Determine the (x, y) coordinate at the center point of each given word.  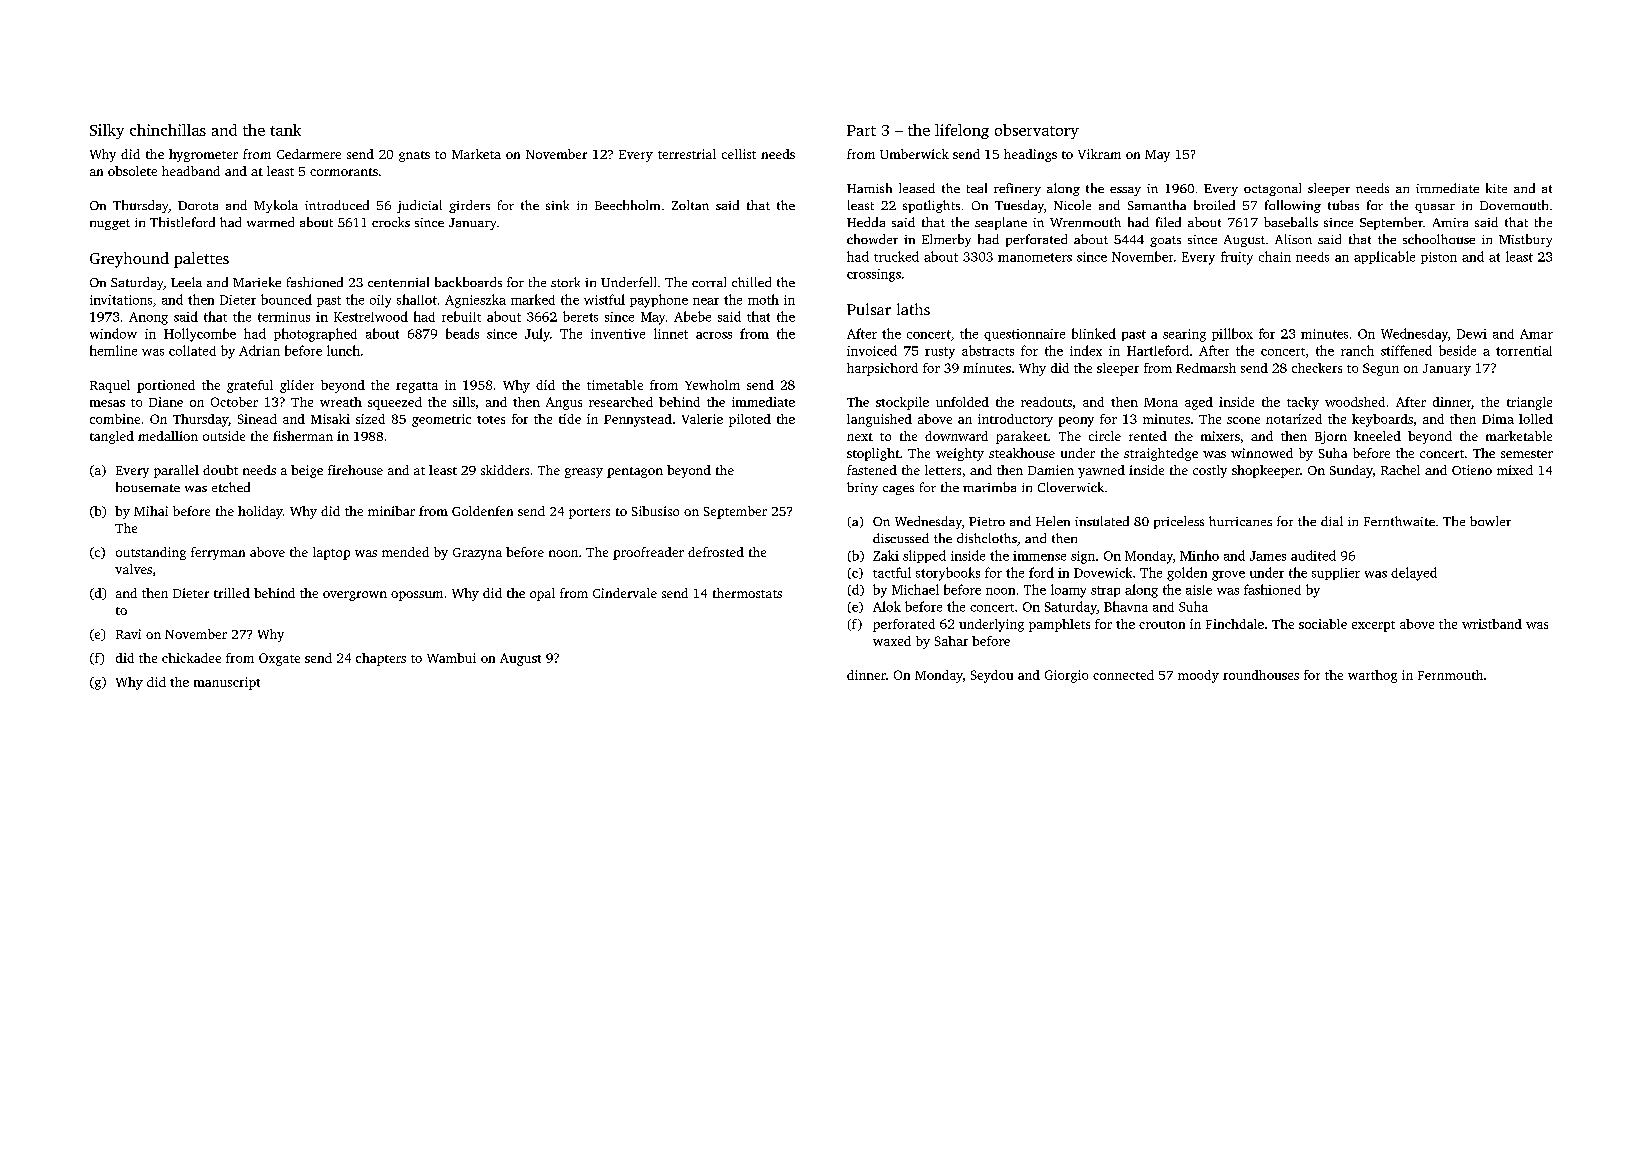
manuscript (227, 683)
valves (133, 569)
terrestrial (687, 154)
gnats (414, 156)
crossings (874, 275)
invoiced (872, 350)
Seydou (992, 676)
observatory (1037, 131)
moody (1198, 676)
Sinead (257, 419)
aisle (1199, 590)
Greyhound (129, 260)
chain (1275, 256)
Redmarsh (1206, 368)
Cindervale (625, 593)
